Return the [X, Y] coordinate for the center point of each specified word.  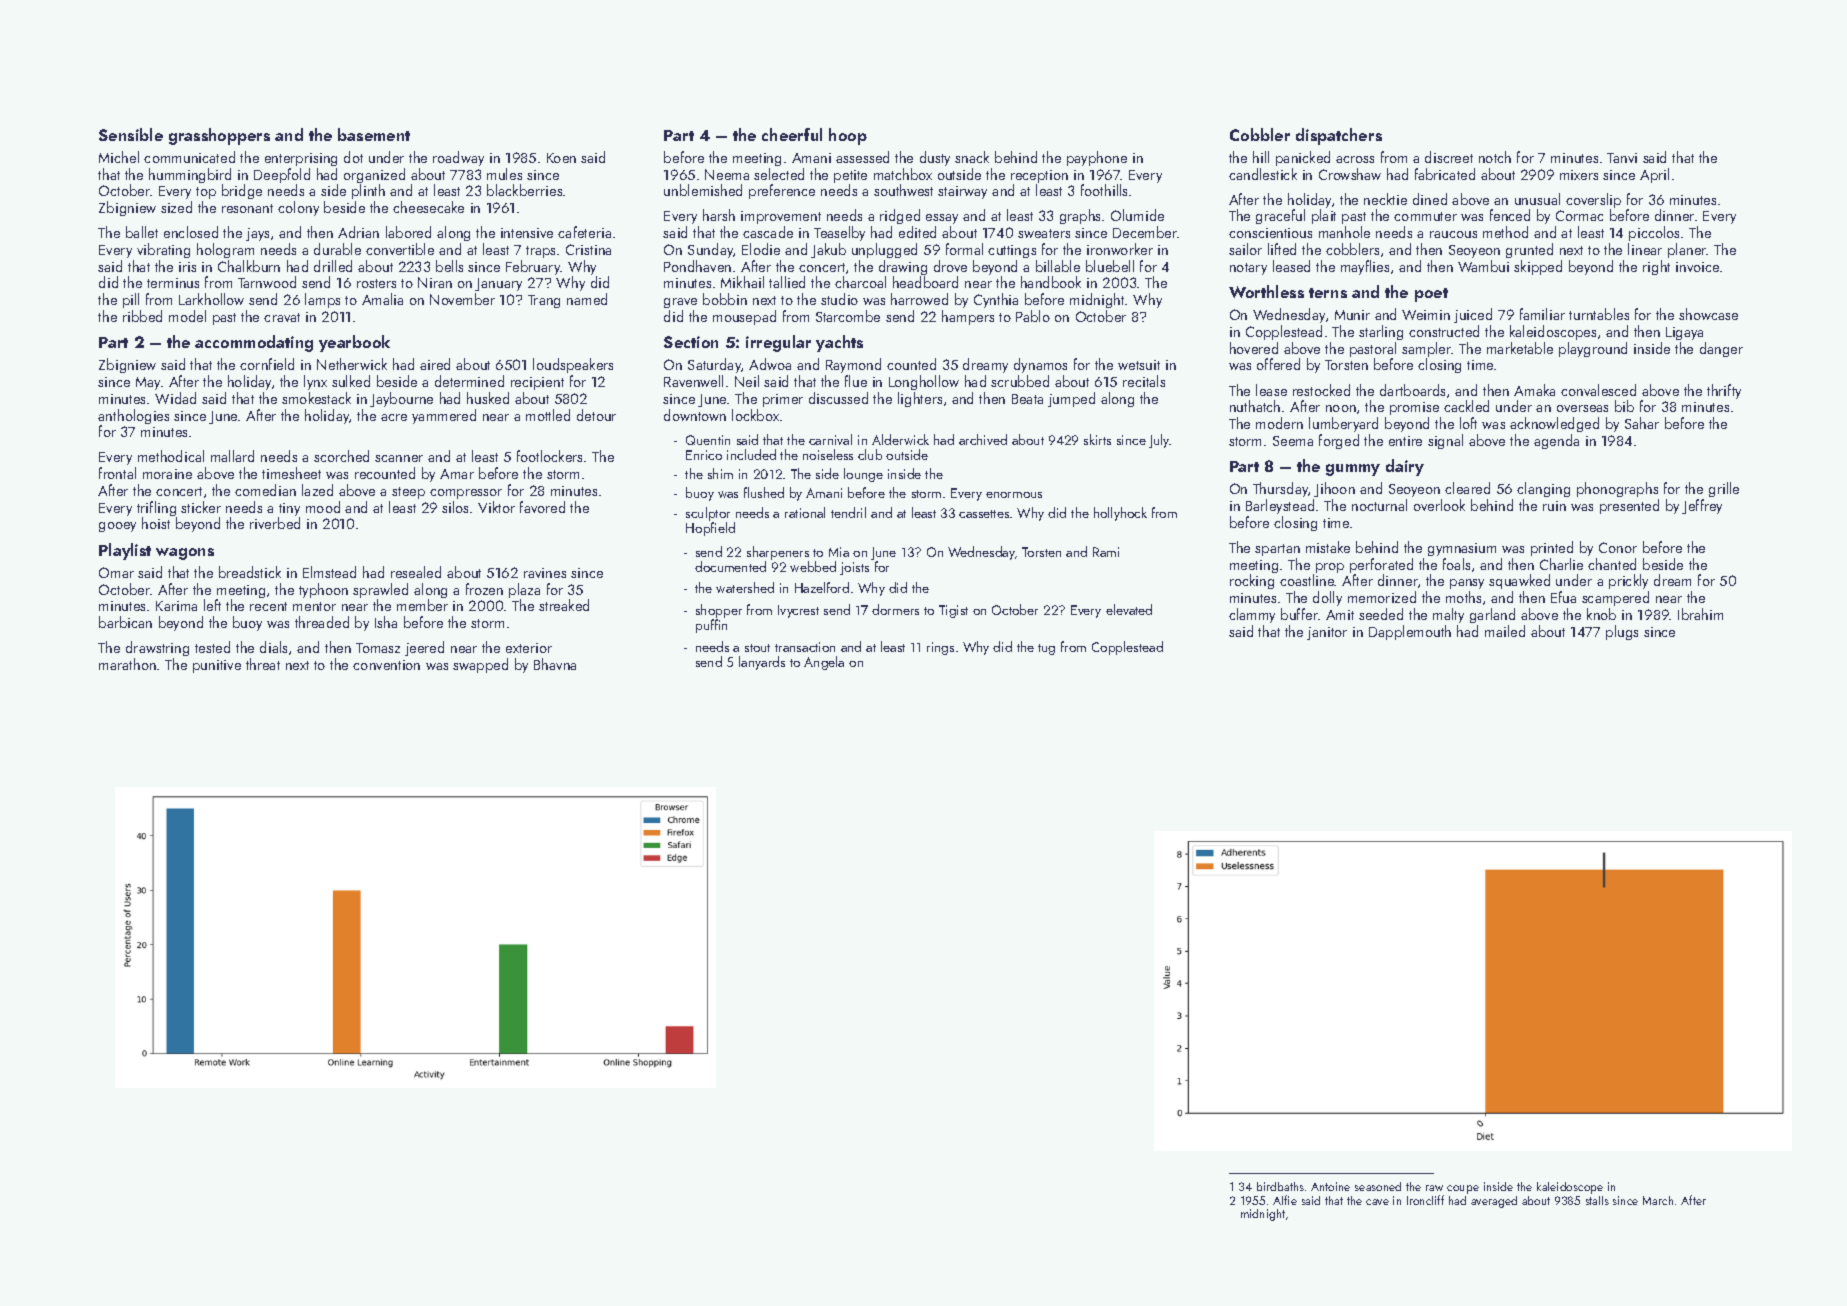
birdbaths [1280, 1186]
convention [386, 665]
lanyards [762, 663]
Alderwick [900, 439]
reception [1039, 176]
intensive [527, 233]
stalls [1597, 1200]
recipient [537, 383]
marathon [127, 664]
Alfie [1285, 1200]
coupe [1463, 1189]
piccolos [1654, 233]
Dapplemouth [1410, 632]
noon [1341, 408]
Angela [824, 663]
